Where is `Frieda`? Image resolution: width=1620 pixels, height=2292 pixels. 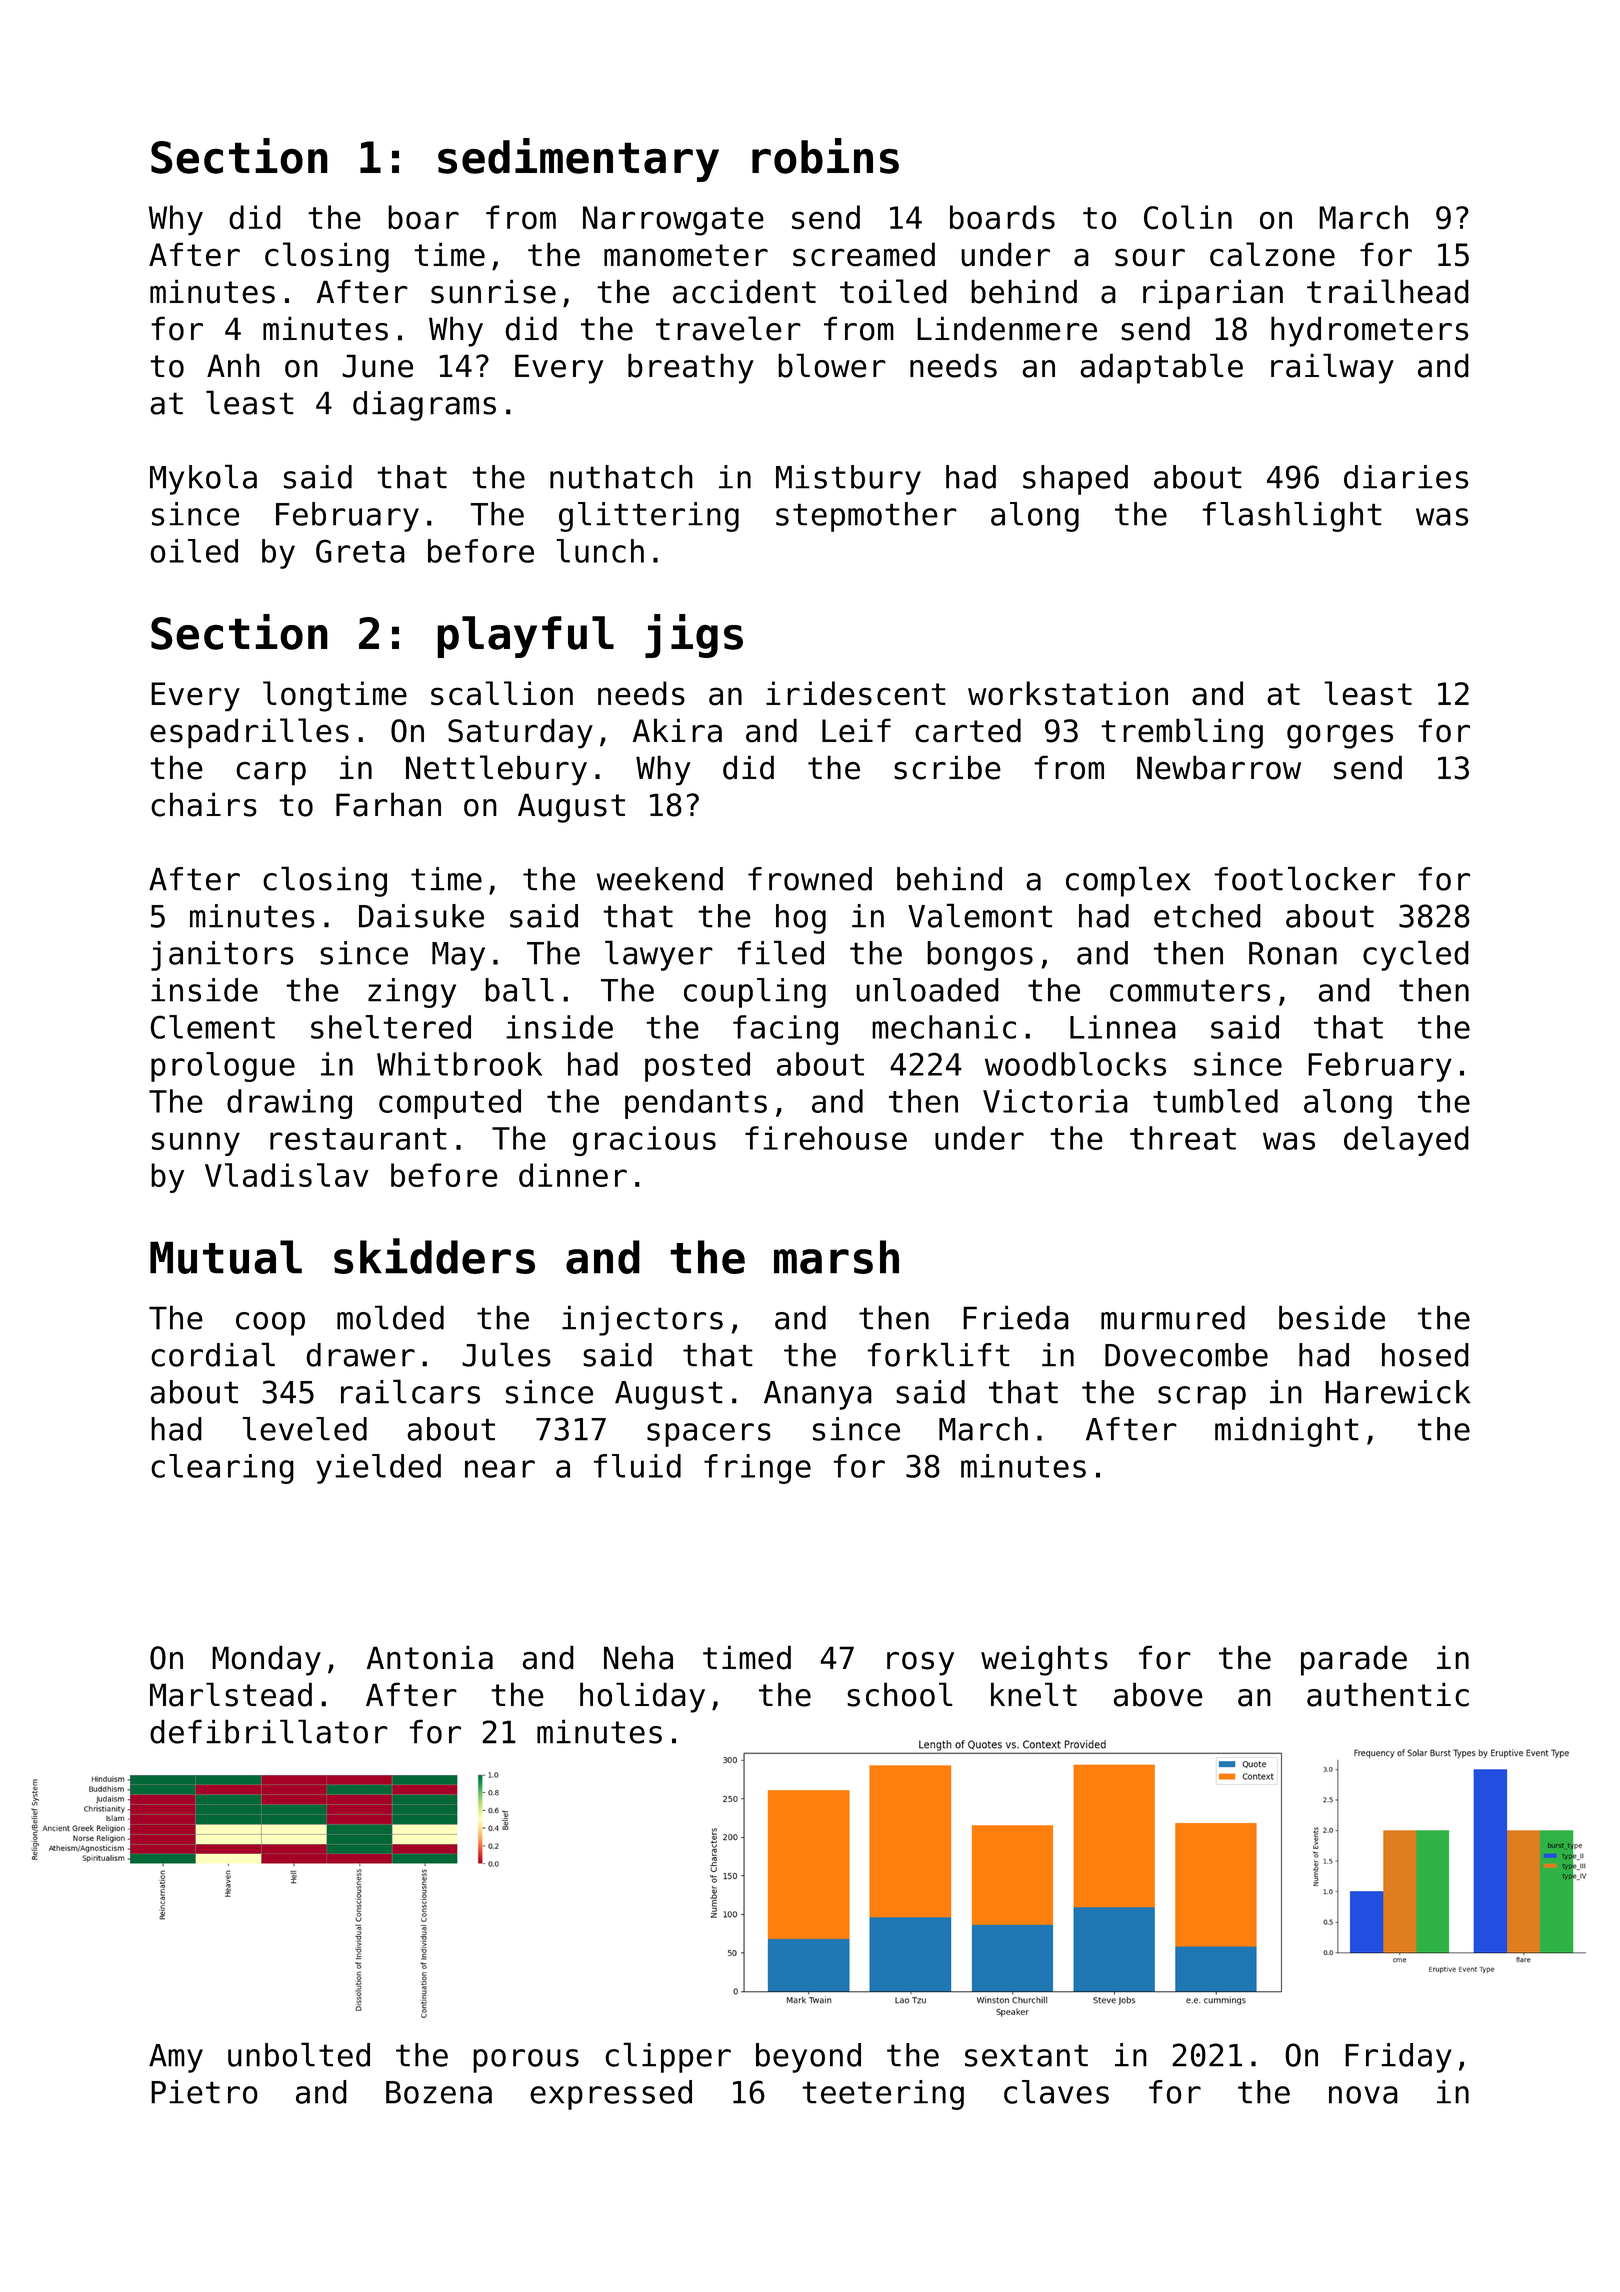 Frieda is located at coordinates (1016, 1317).
